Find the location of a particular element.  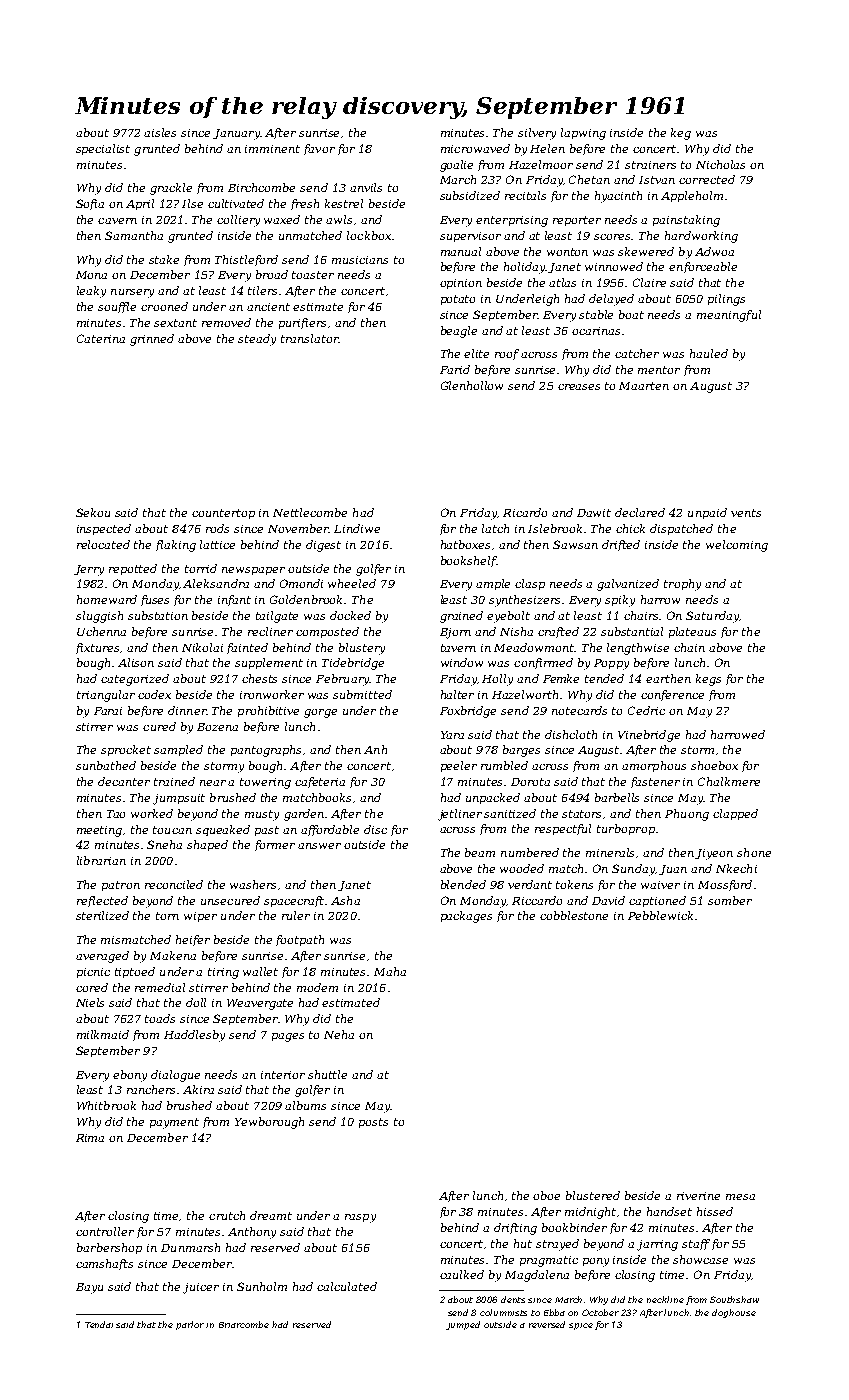

gorge is located at coordinates (320, 713).
